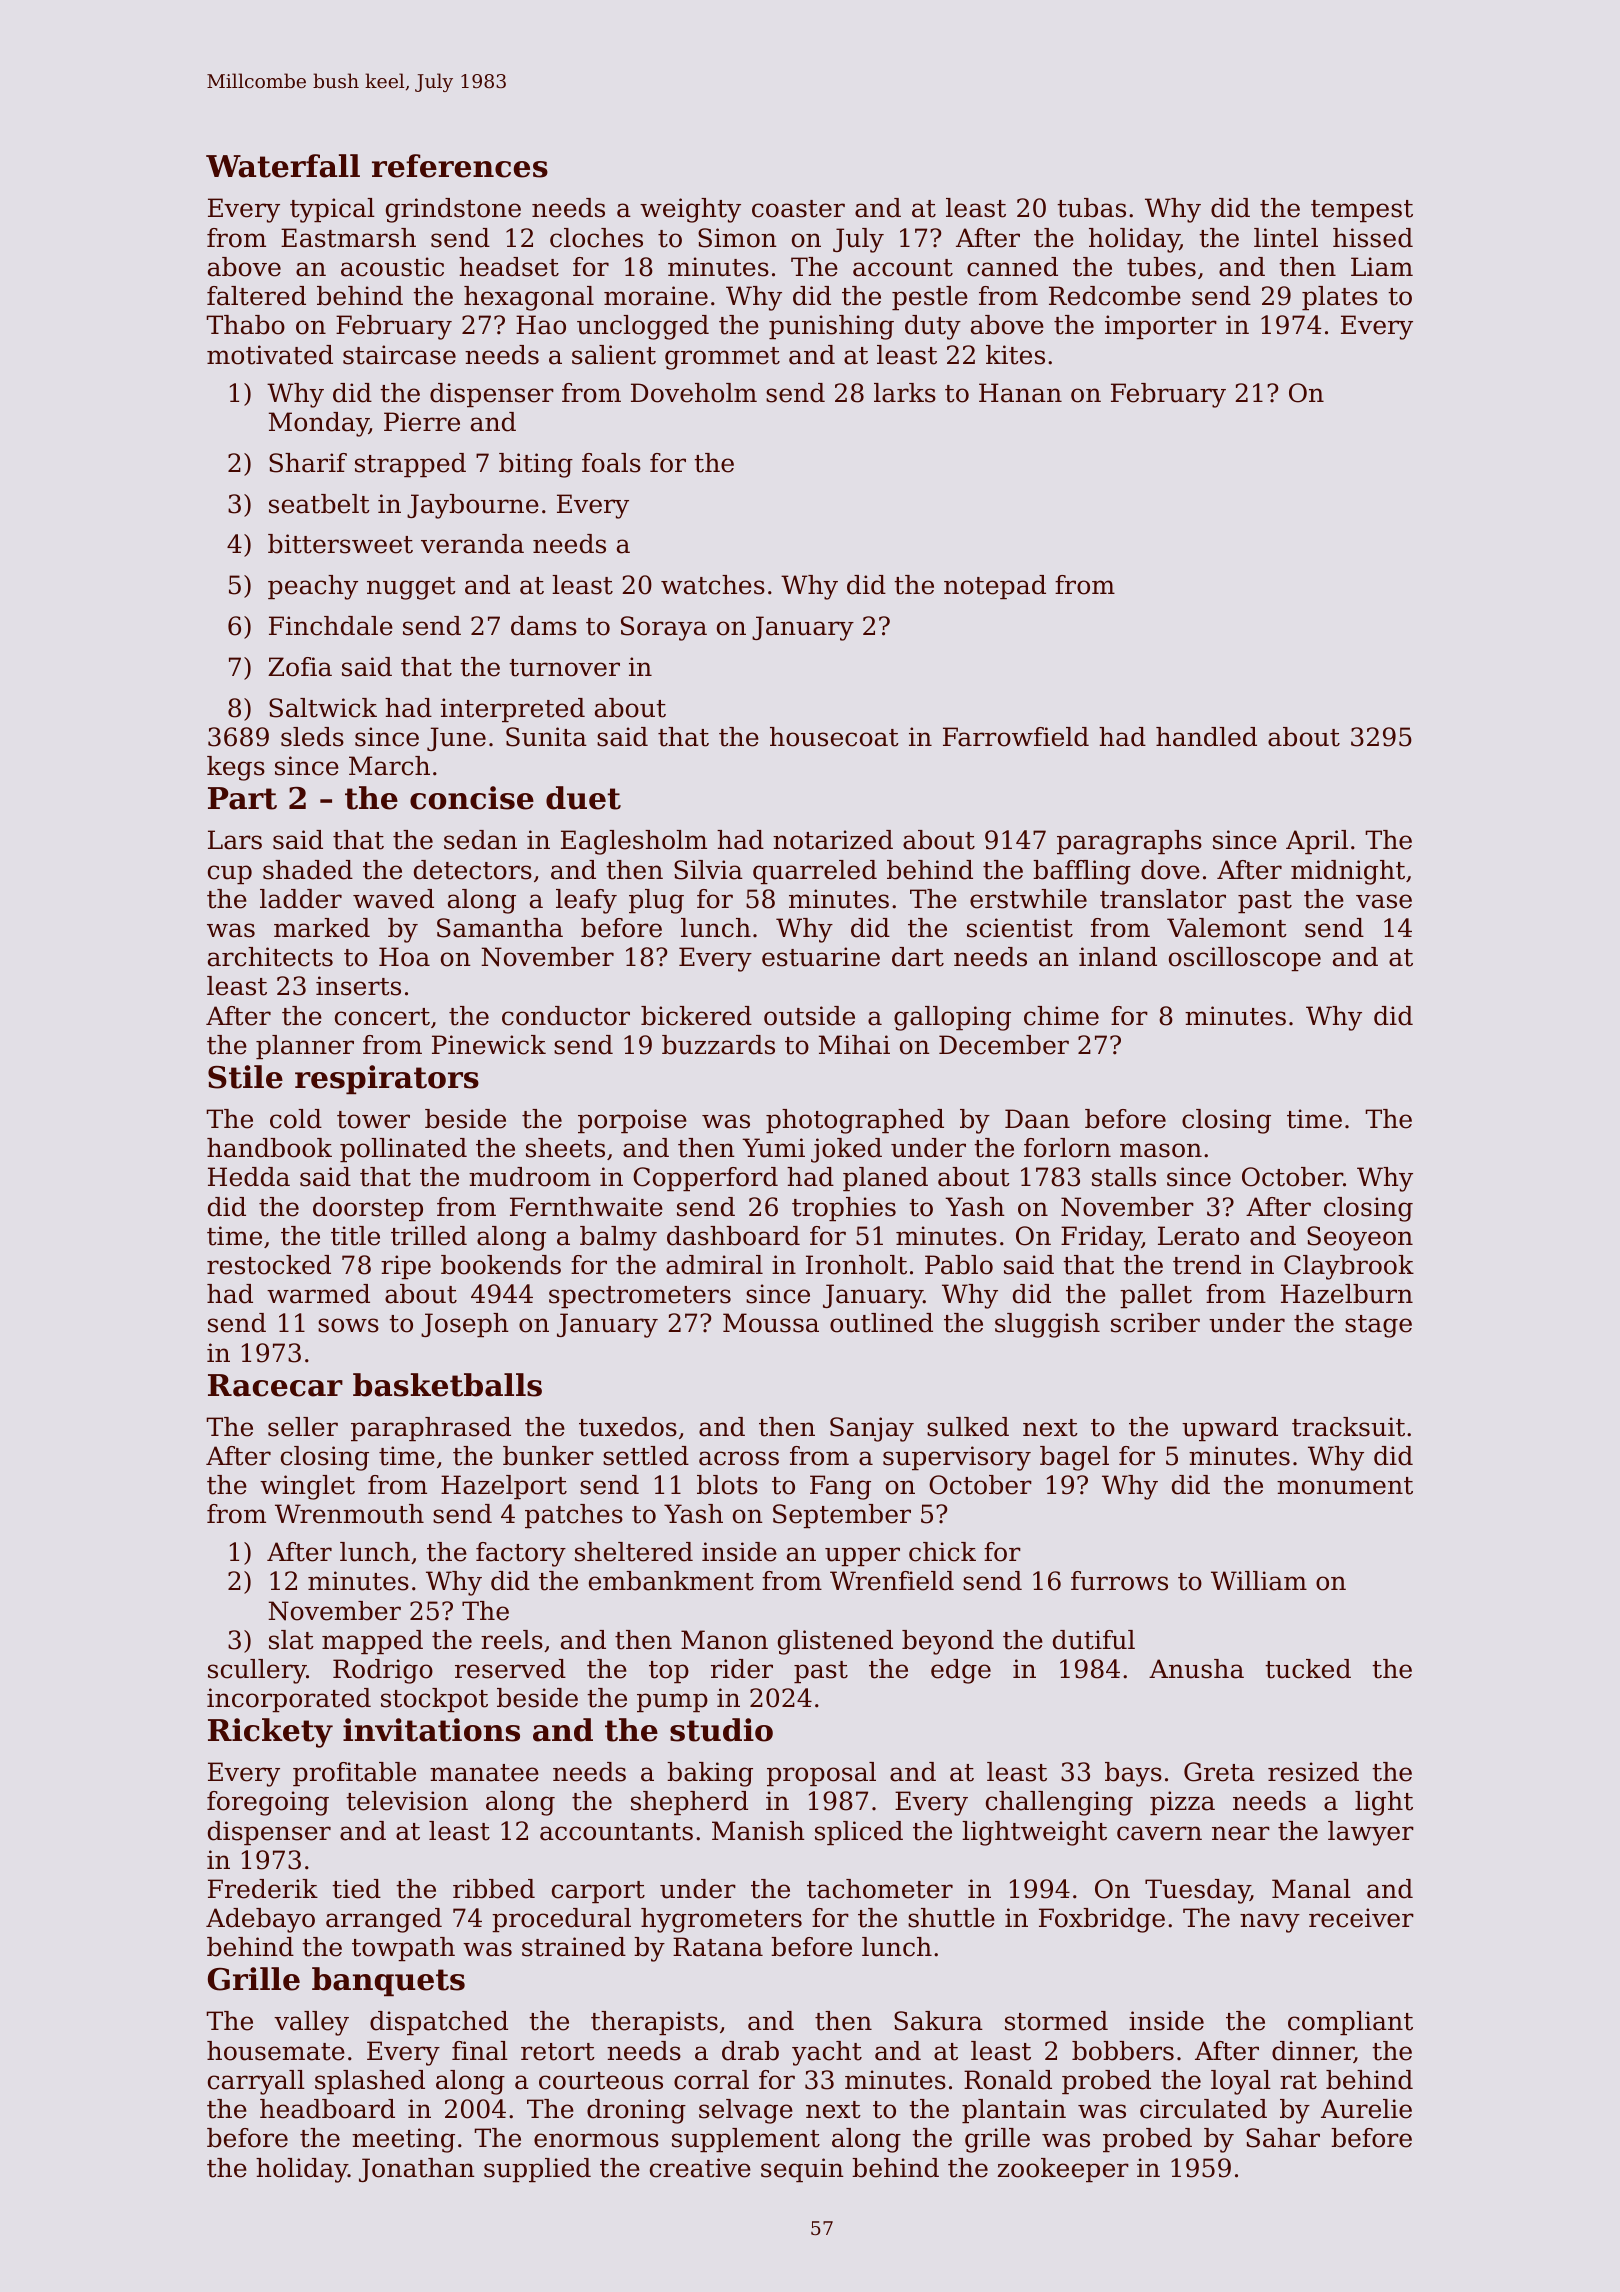 The width and height of the document is (1620, 2292). What do you see at coordinates (327, 2109) in the document?
I see `headboard` at bounding box center [327, 2109].
